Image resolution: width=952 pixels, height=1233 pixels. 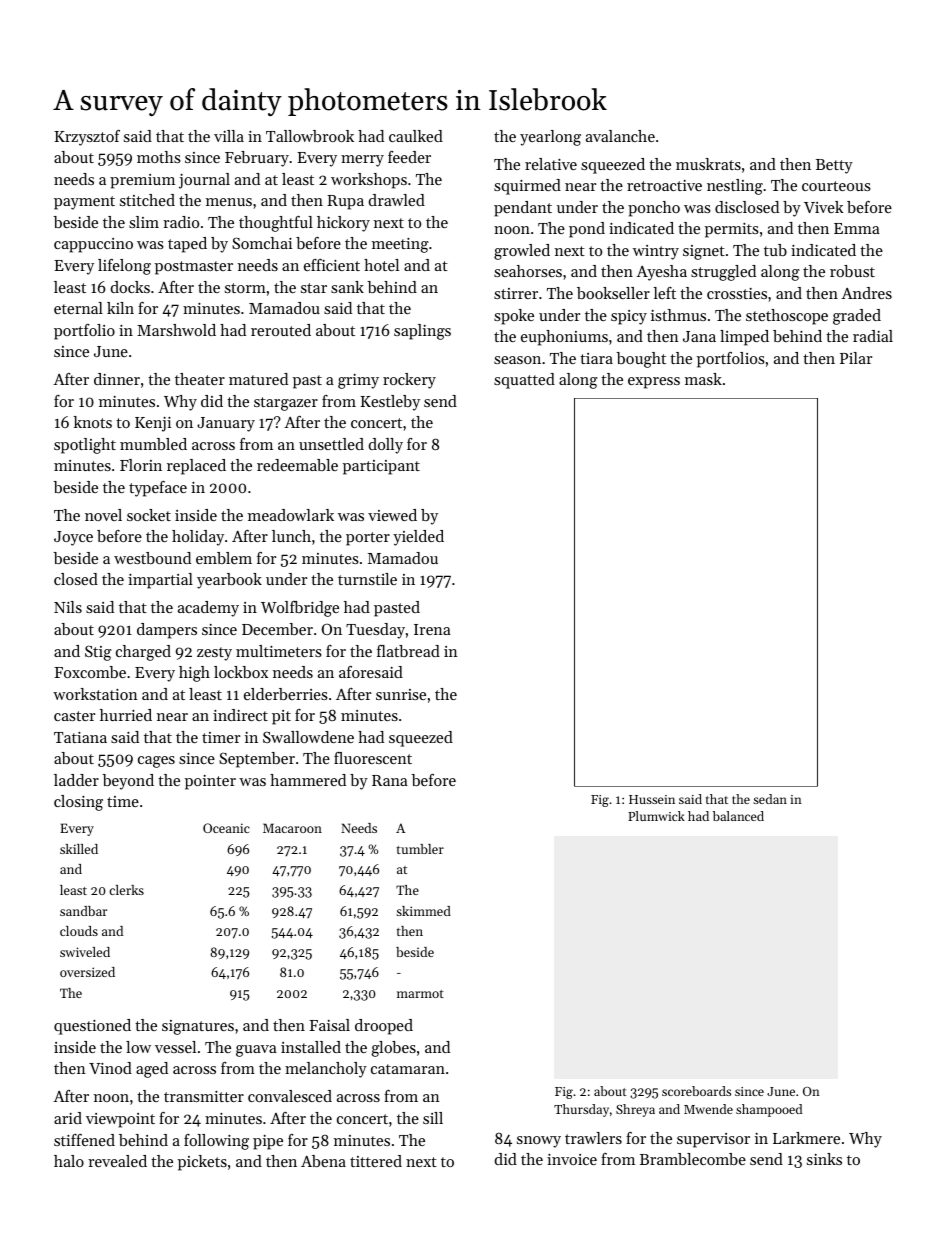 I want to click on elderberries, so click(x=286, y=694).
